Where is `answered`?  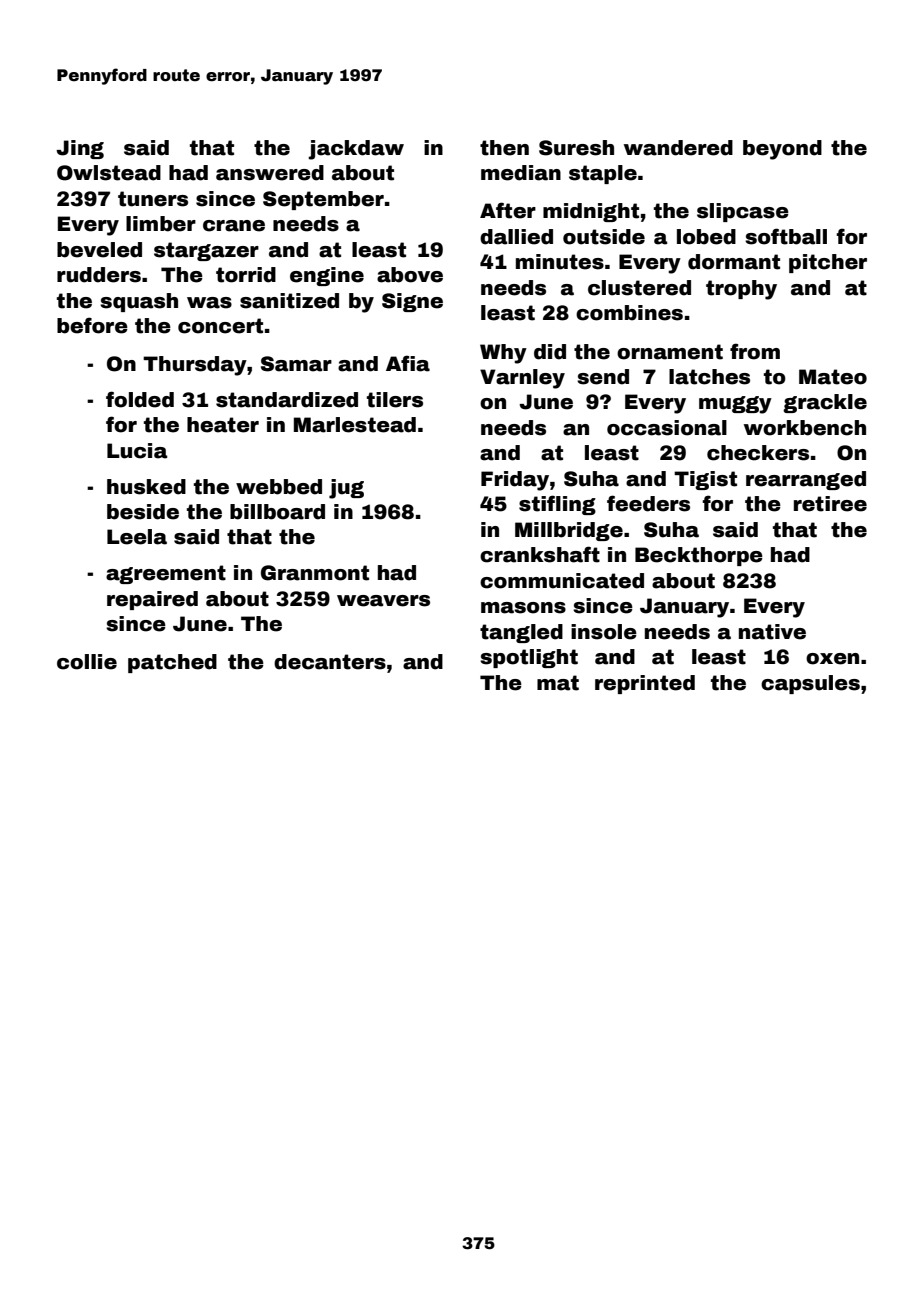
answered is located at coordinates (270, 173).
